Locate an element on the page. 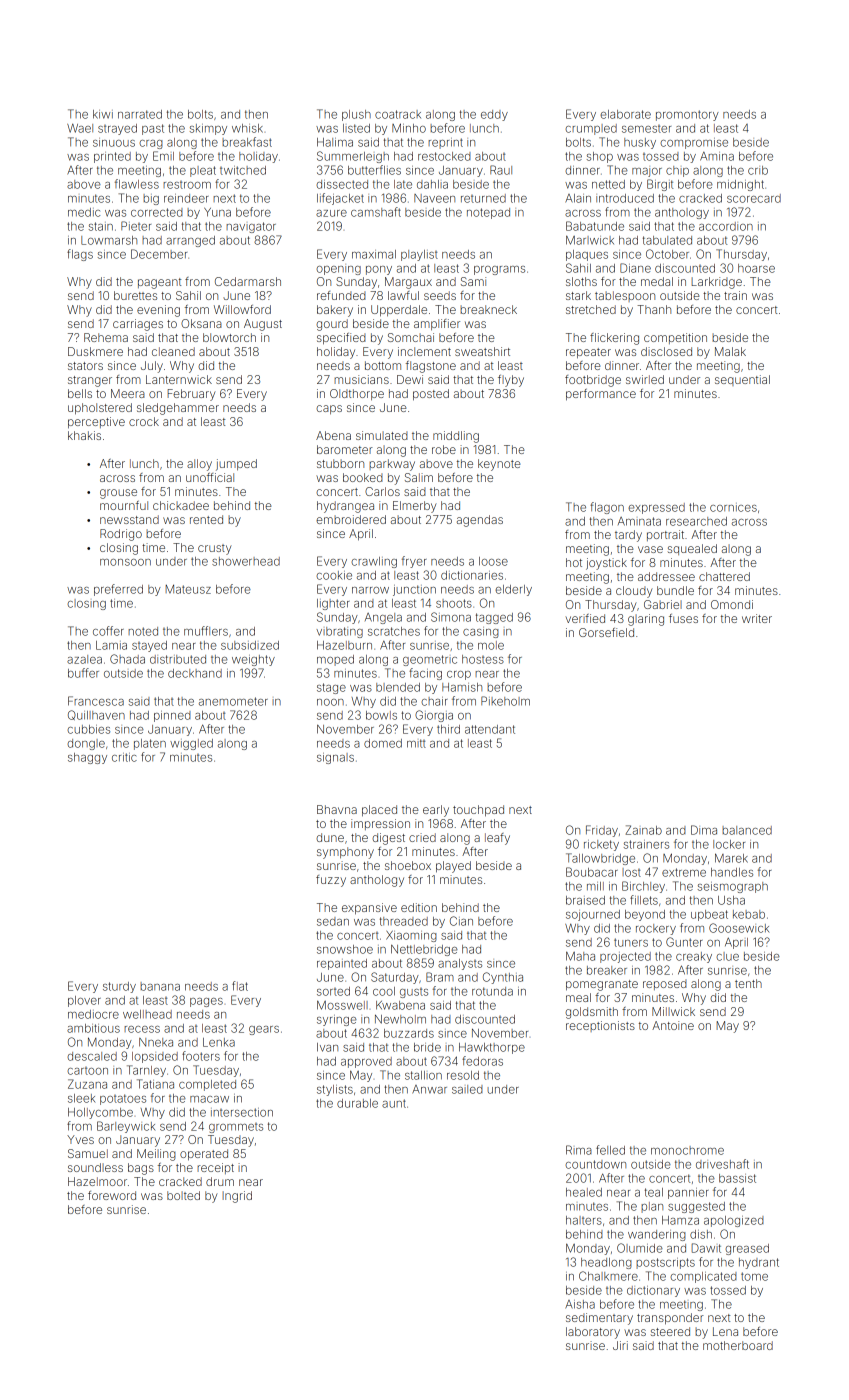 This document has height=1400, width=849. coatrack is located at coordinates (398, 114).
